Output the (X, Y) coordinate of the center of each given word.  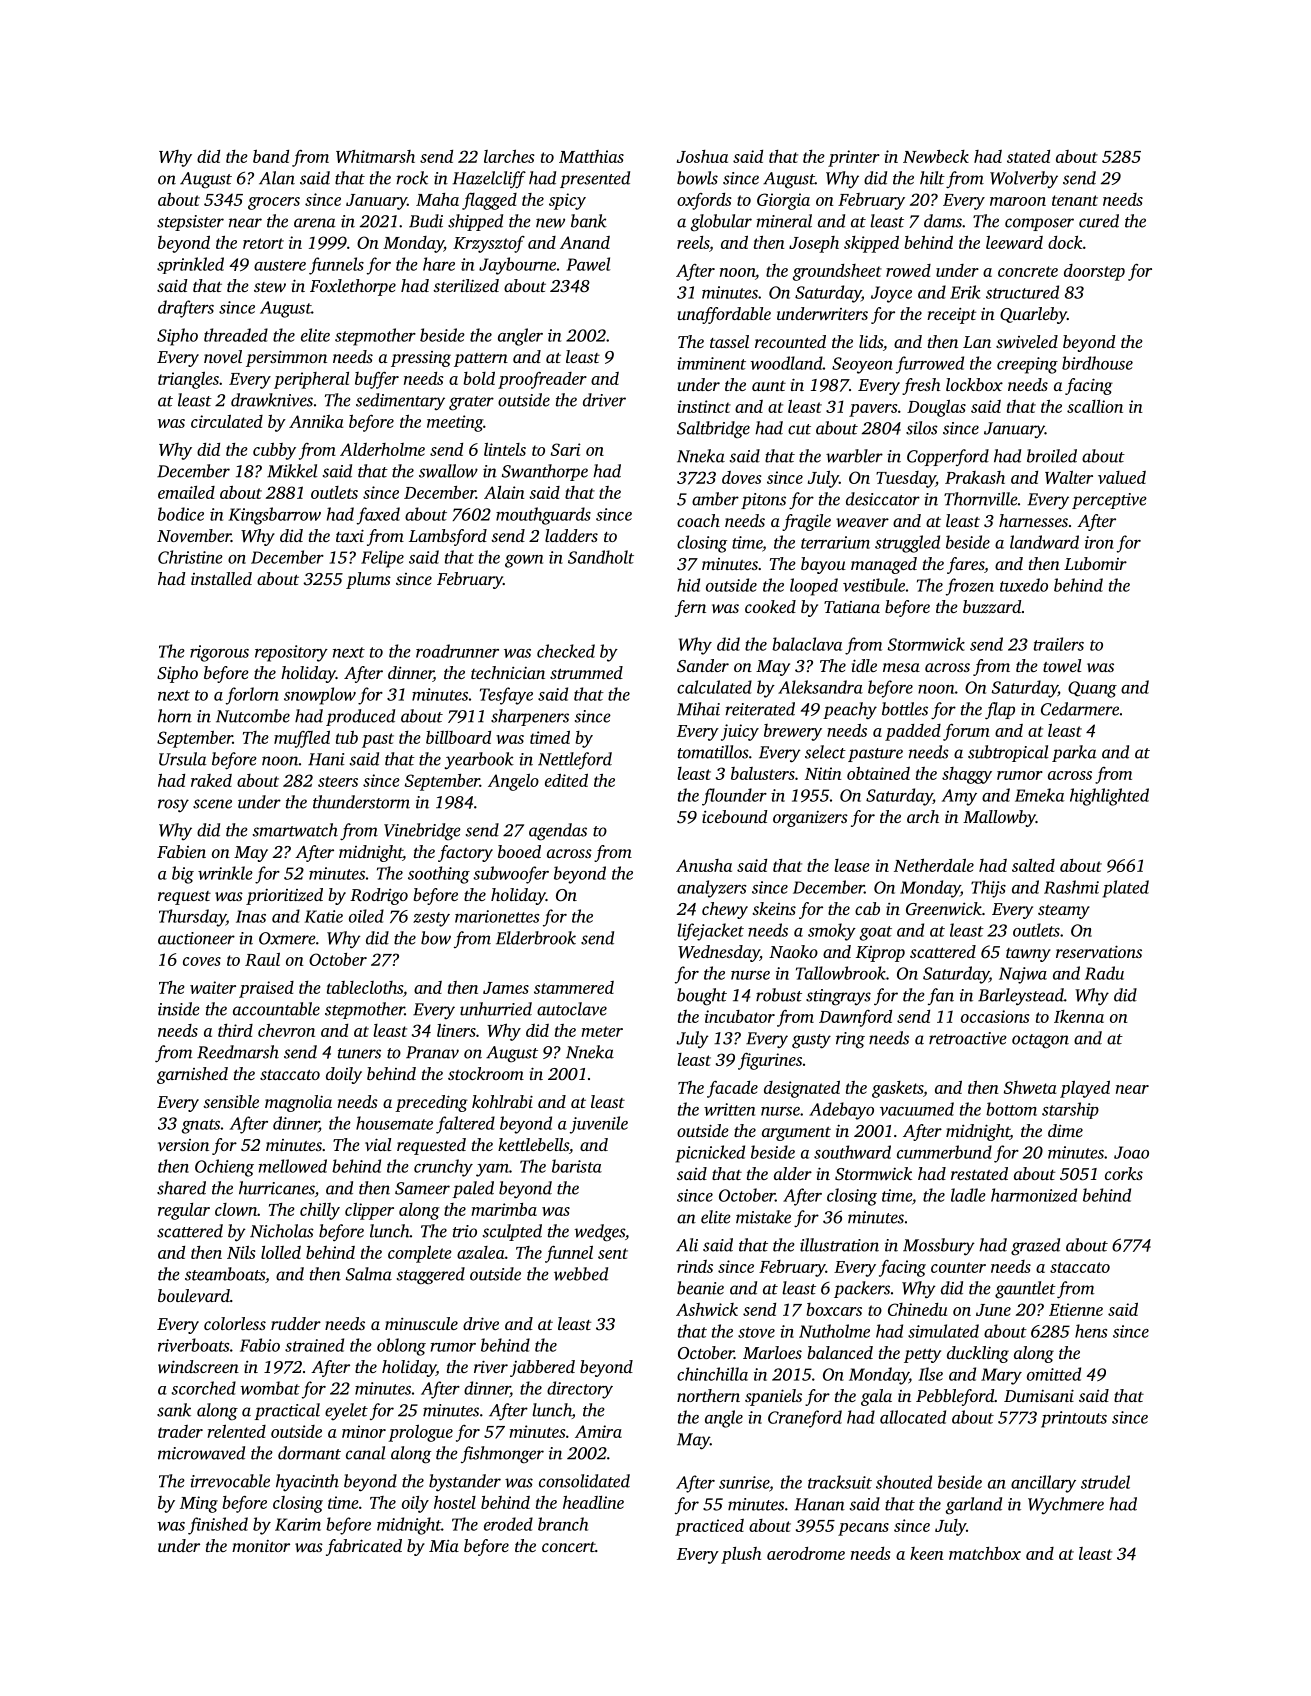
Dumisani (1039, 1395)
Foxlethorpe (353, 287)
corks (1124, 1173)
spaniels (773, 1397)
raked (211, 780)
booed (519, 851)
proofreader (542, 380)
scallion (1095, 406)
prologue (420, 1433)
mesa (901, 667)
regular (184, 1211)
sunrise (744, 1482)
